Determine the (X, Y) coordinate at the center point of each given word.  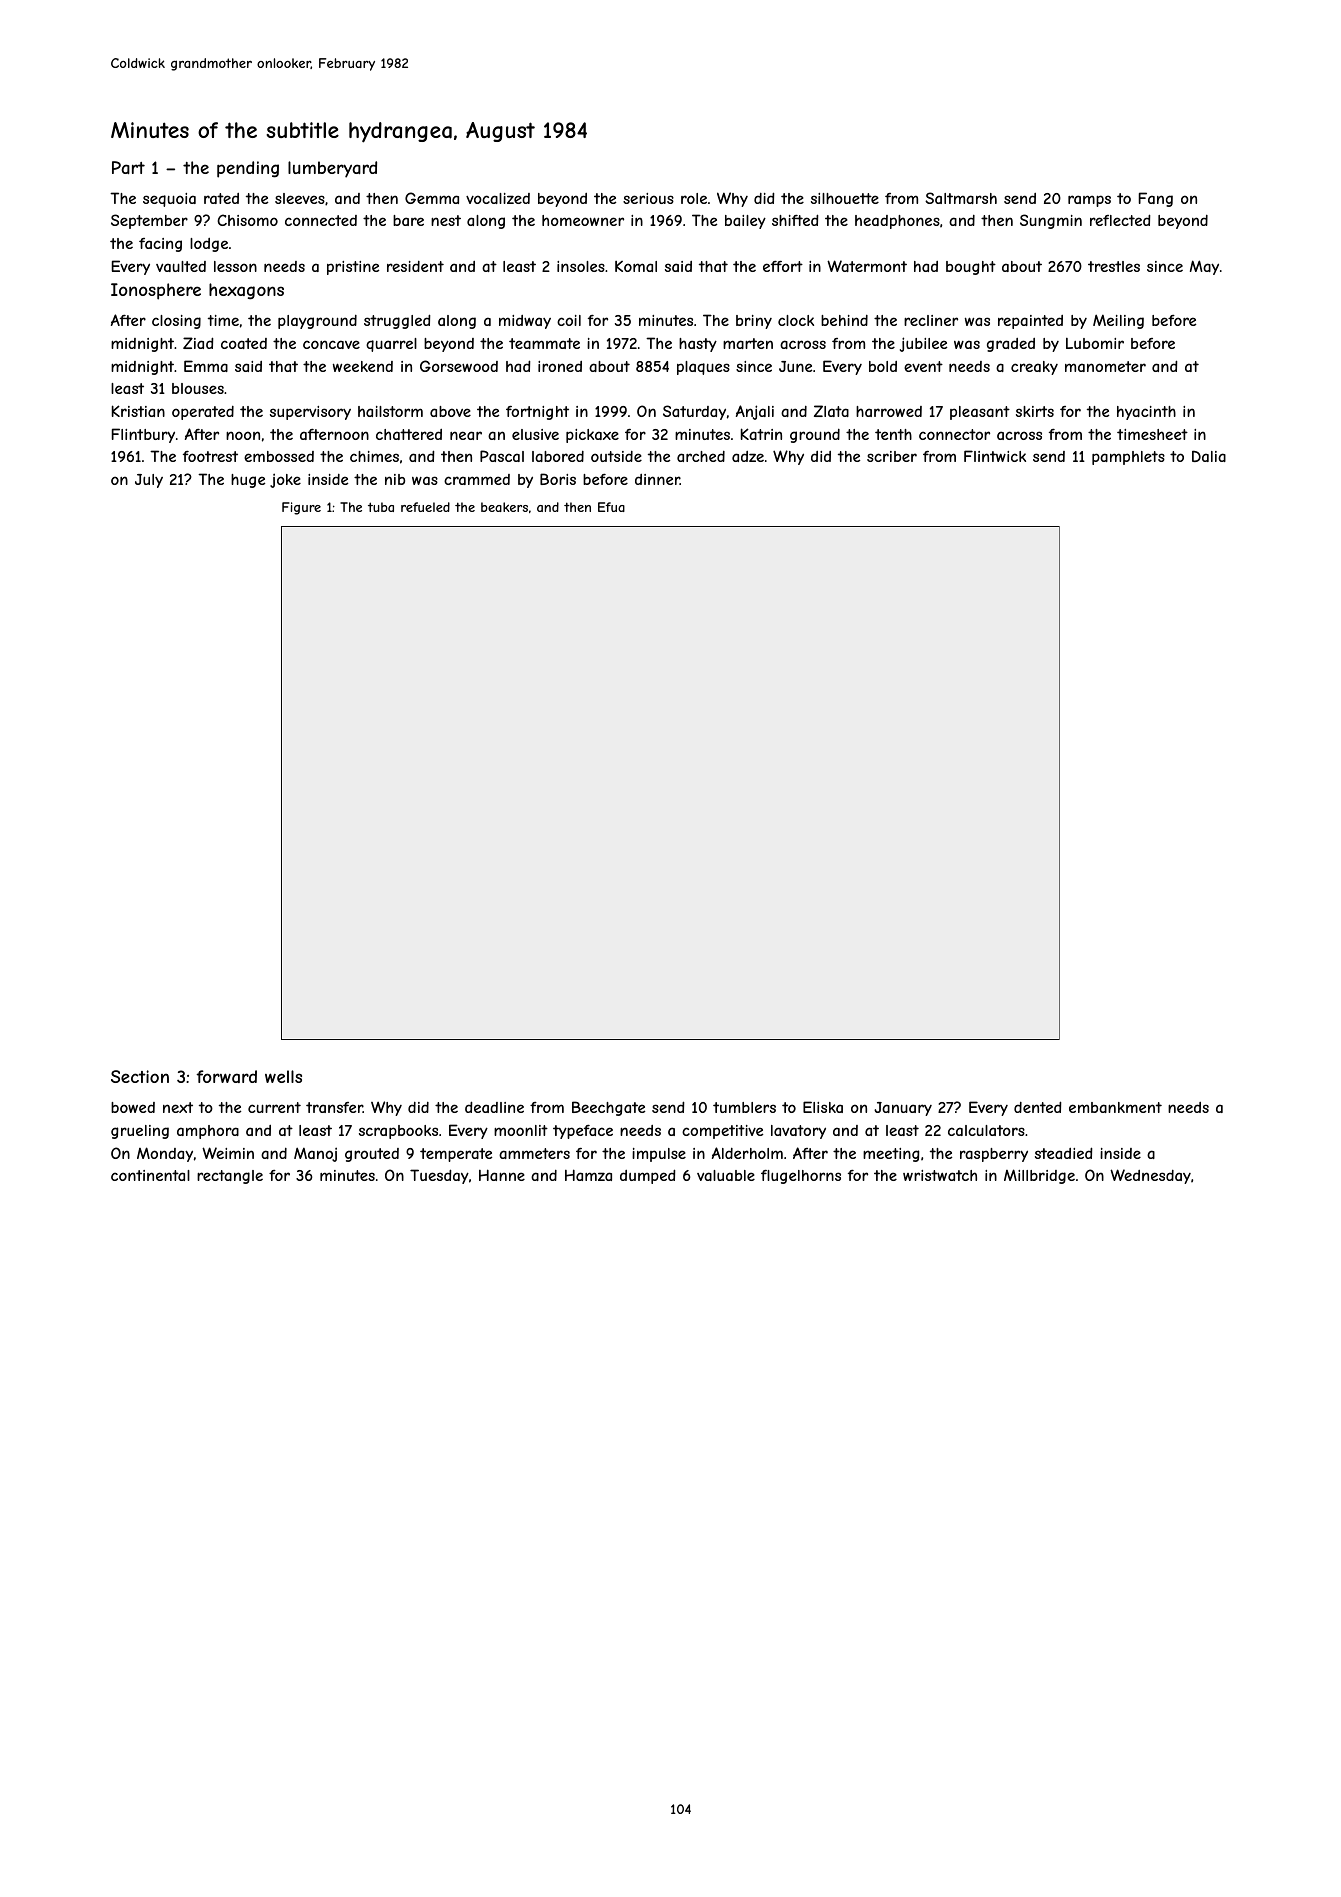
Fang (1156, 199)
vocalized (498, 198)
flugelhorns (801, 1177)
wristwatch (940, 1175)
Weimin (228, 1153)
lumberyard (332, 169)
